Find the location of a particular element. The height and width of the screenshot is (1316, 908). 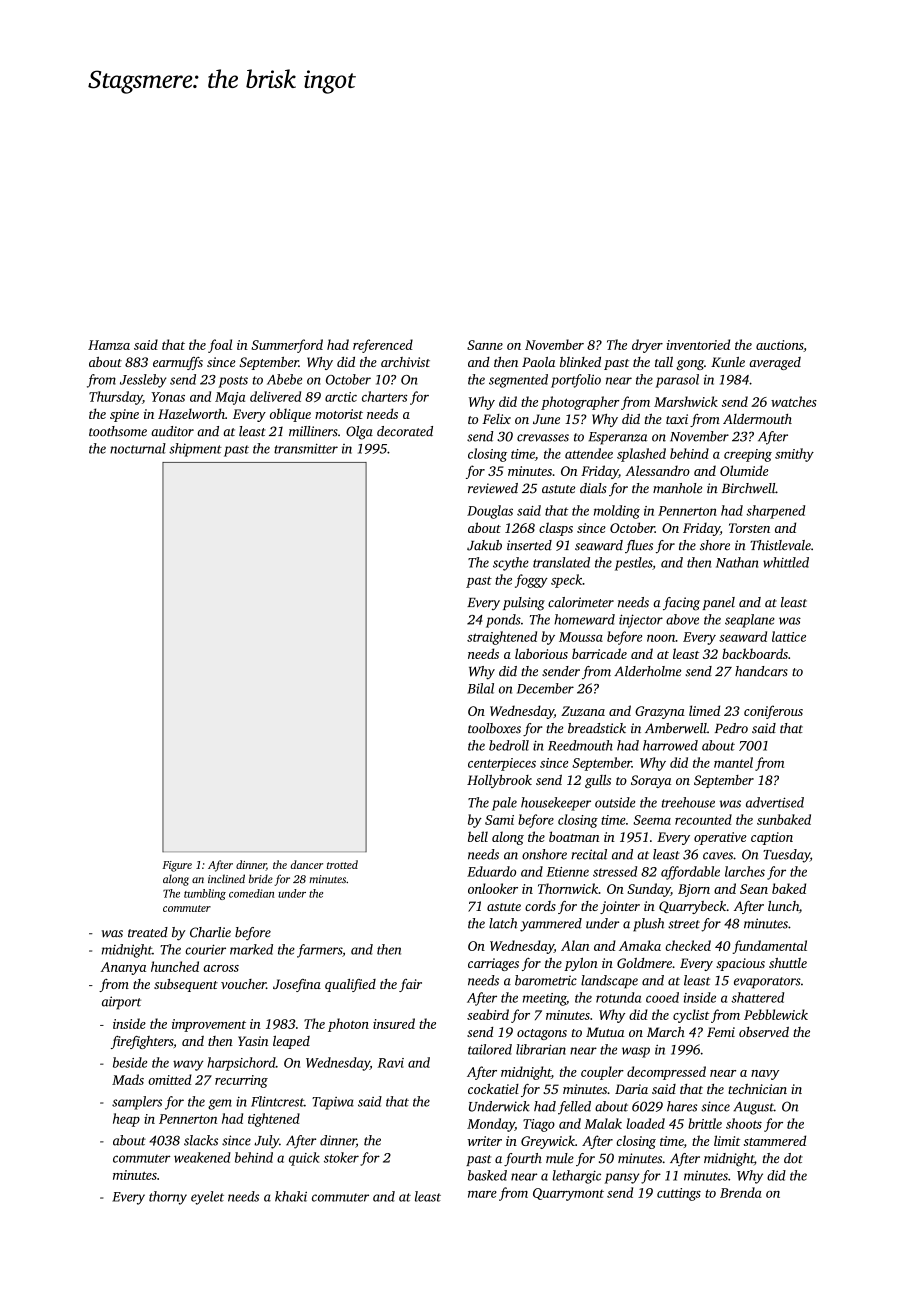

smithy is located at coordinates (794, 455).
